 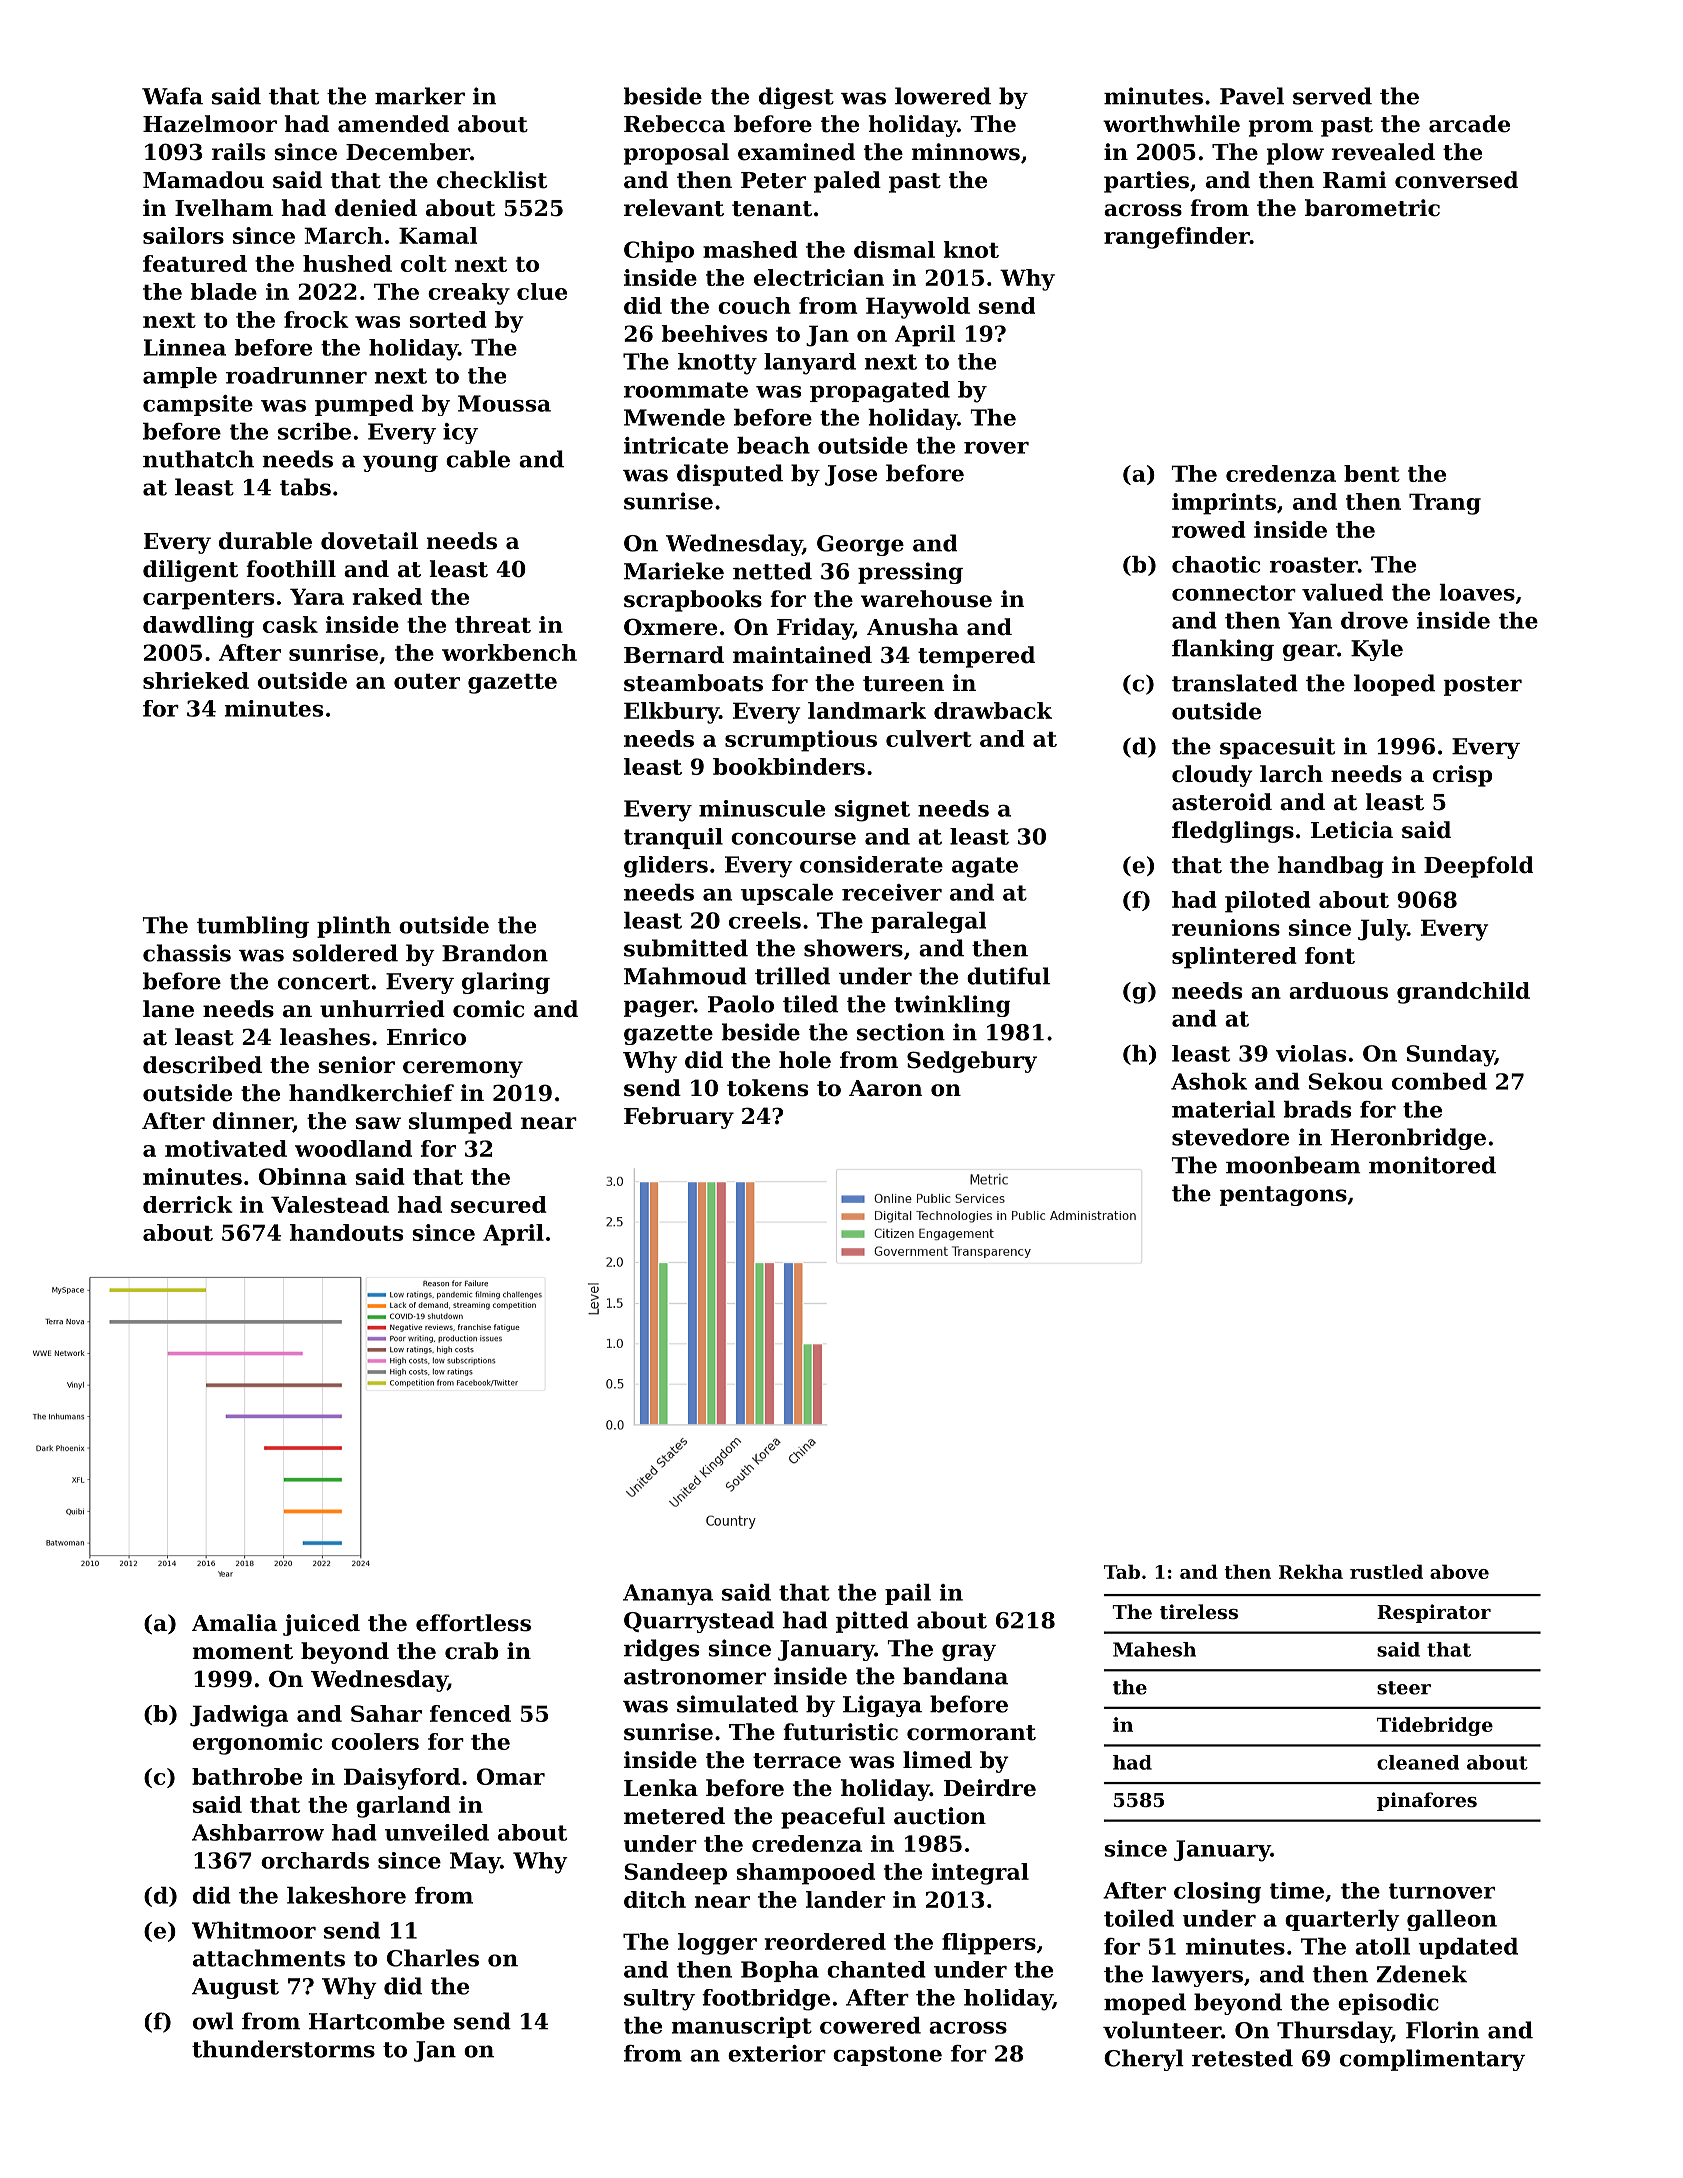 What do you see at coordinates (316, 319) in the document?
I see `frock` at bounding box center [316, 319].
